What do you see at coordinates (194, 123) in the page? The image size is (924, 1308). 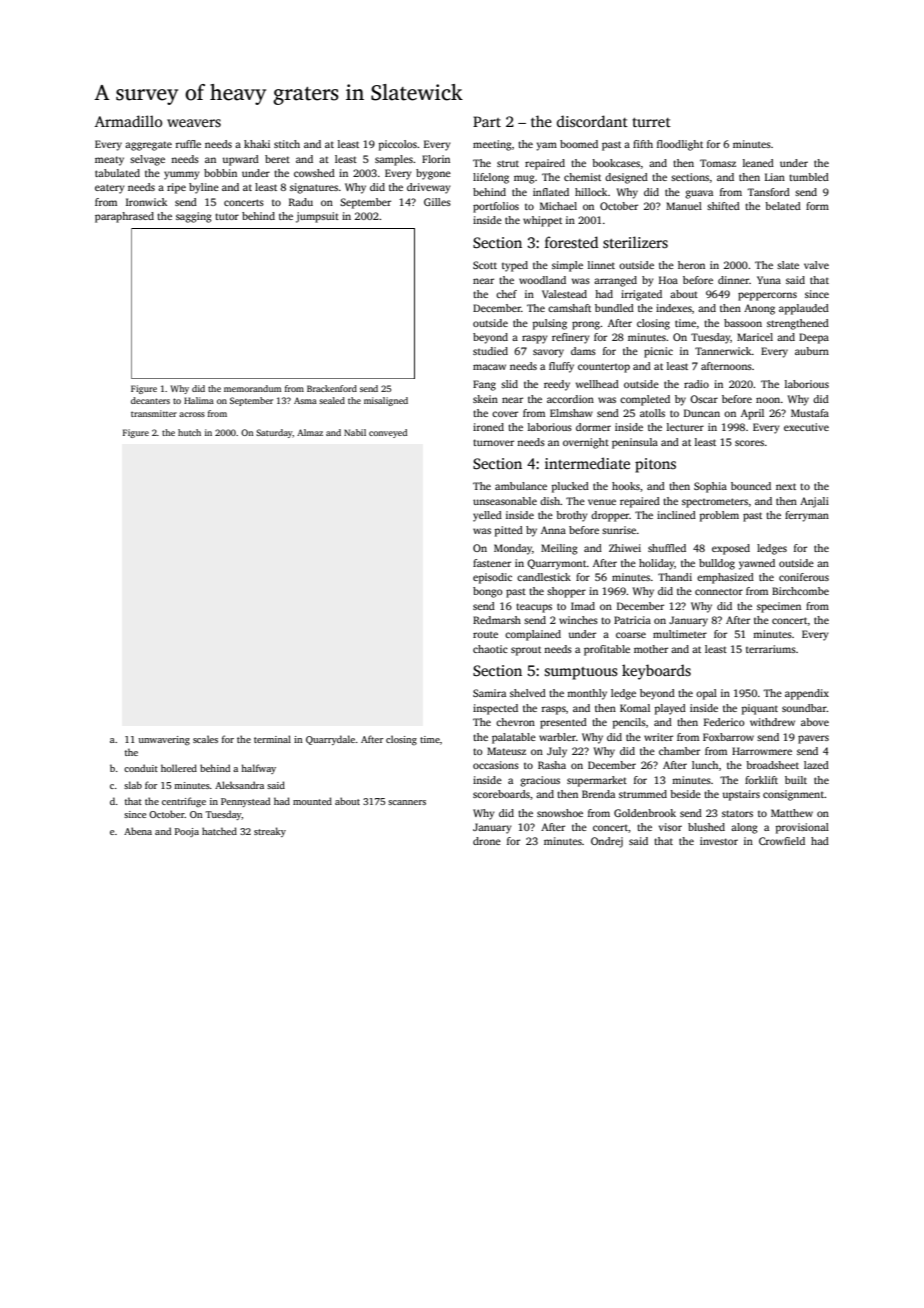 I see `weavers` at bounding box center [194, 123].
